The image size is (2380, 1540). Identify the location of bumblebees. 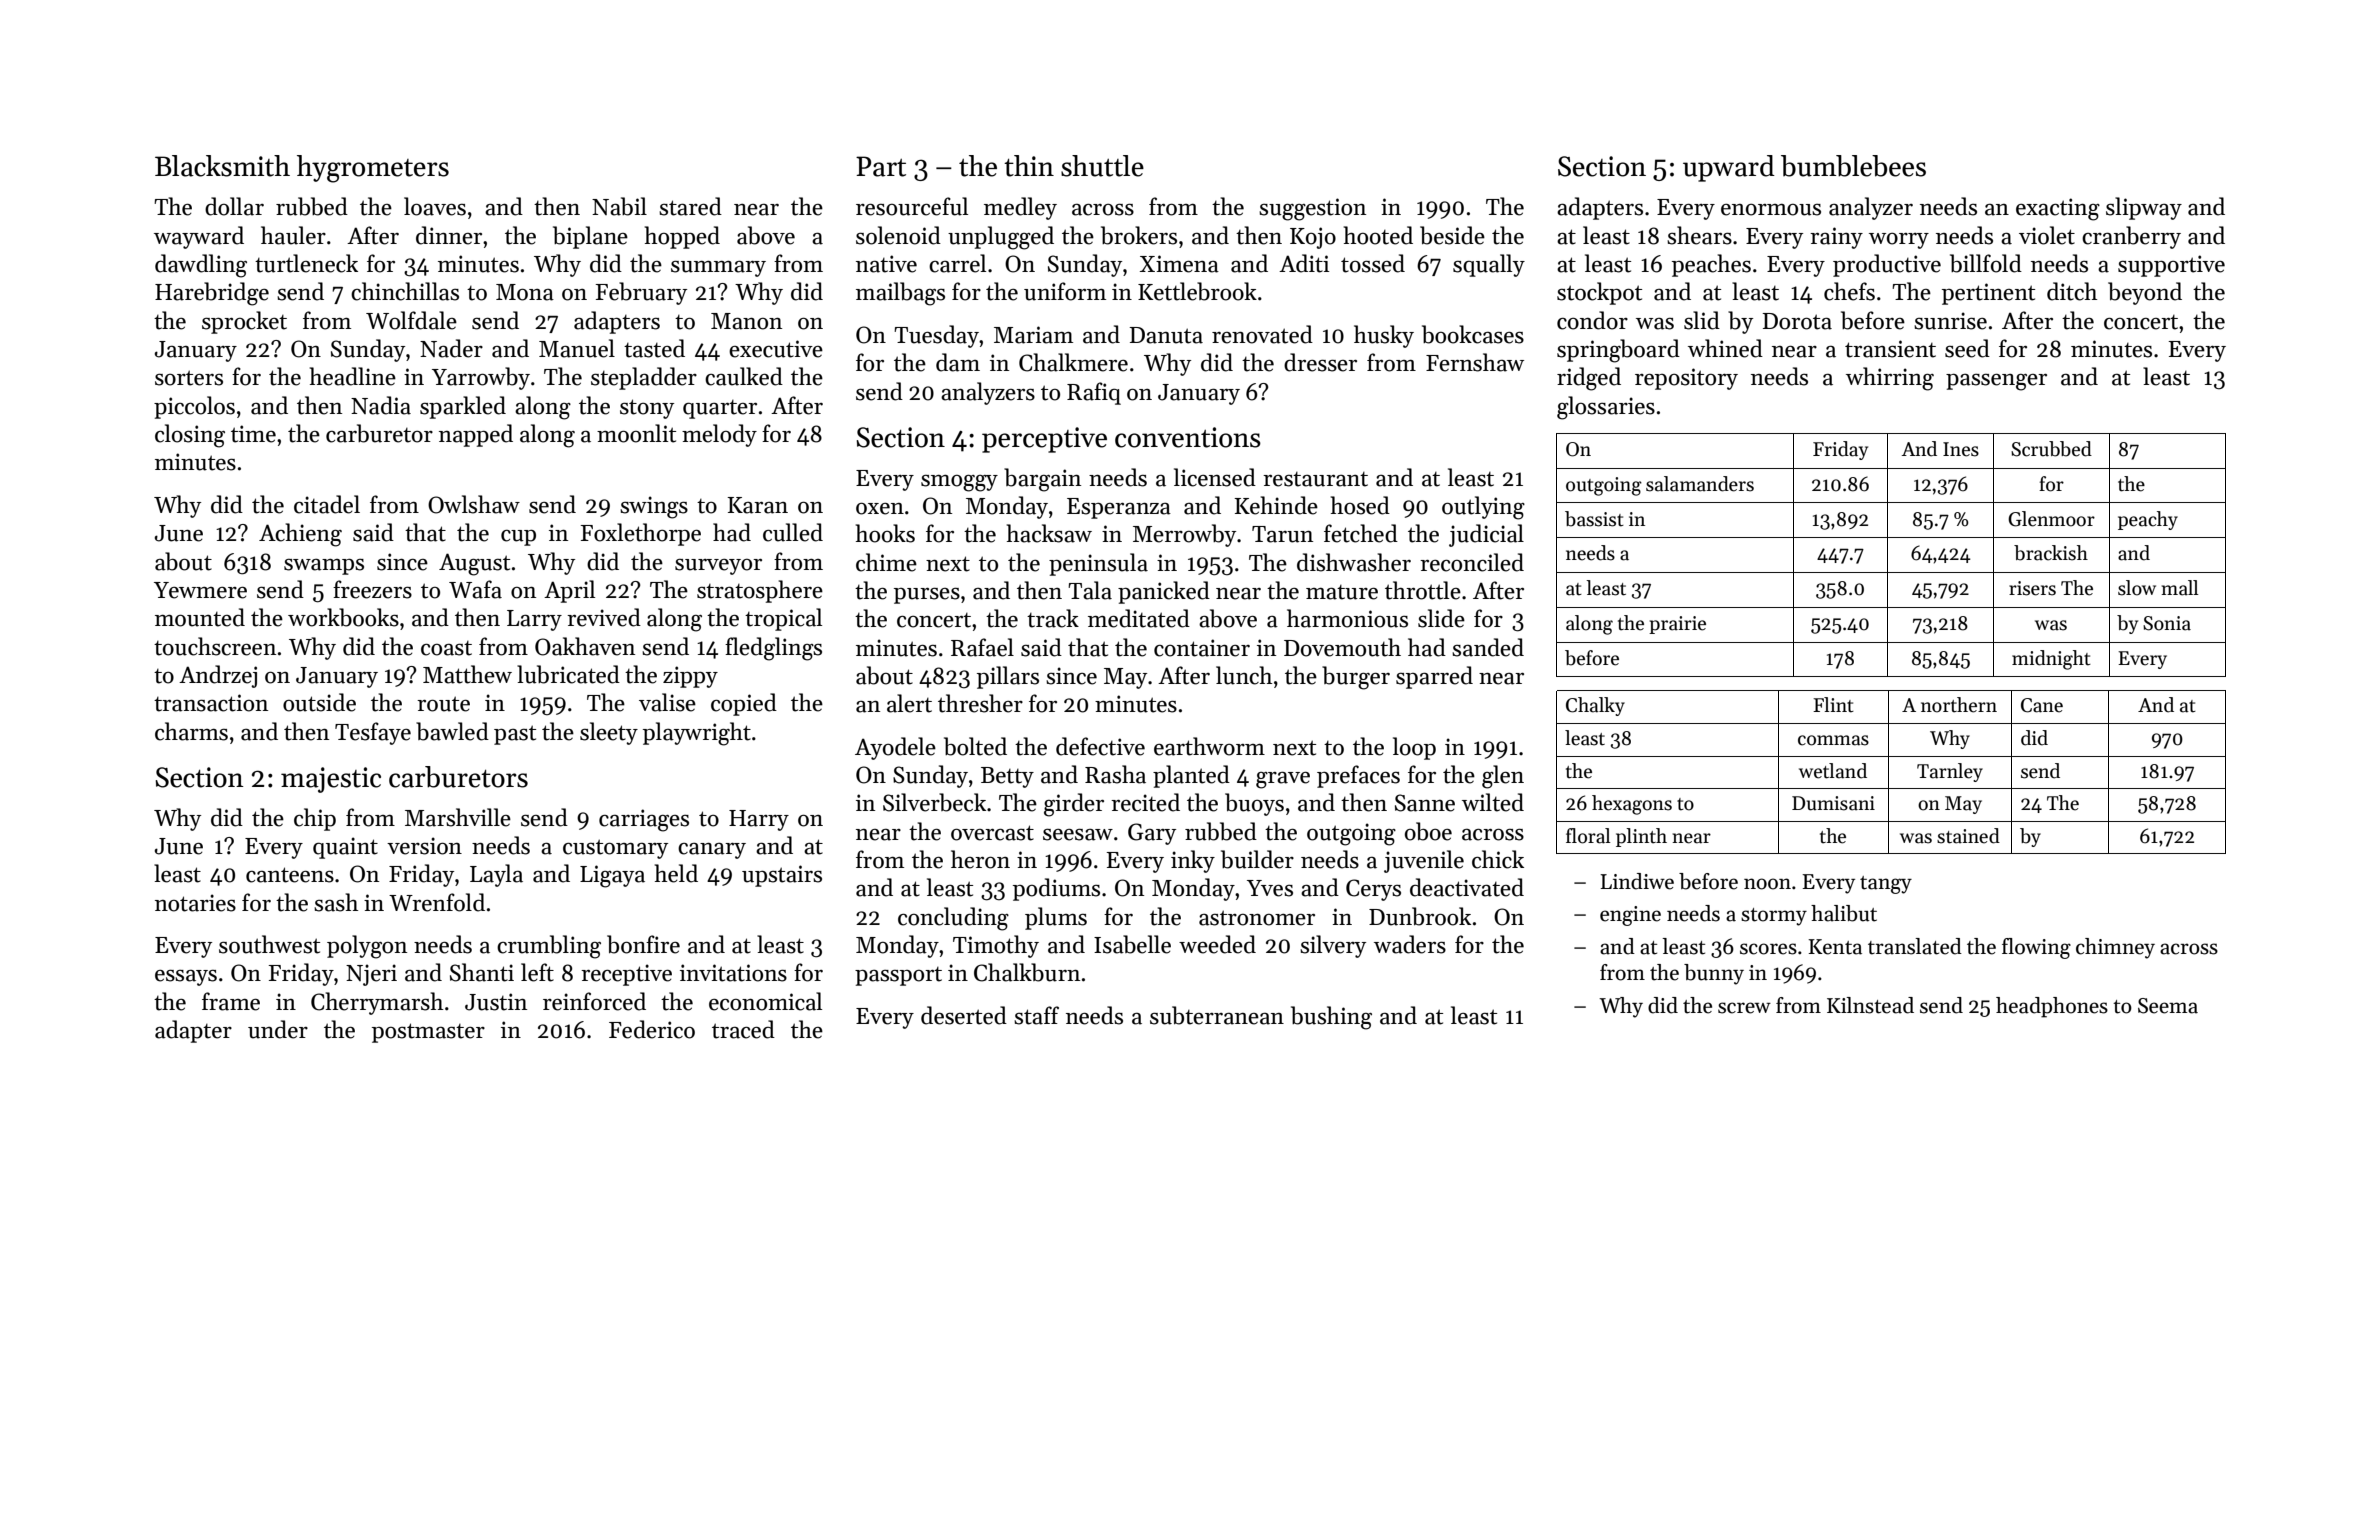
(1853, 166).
